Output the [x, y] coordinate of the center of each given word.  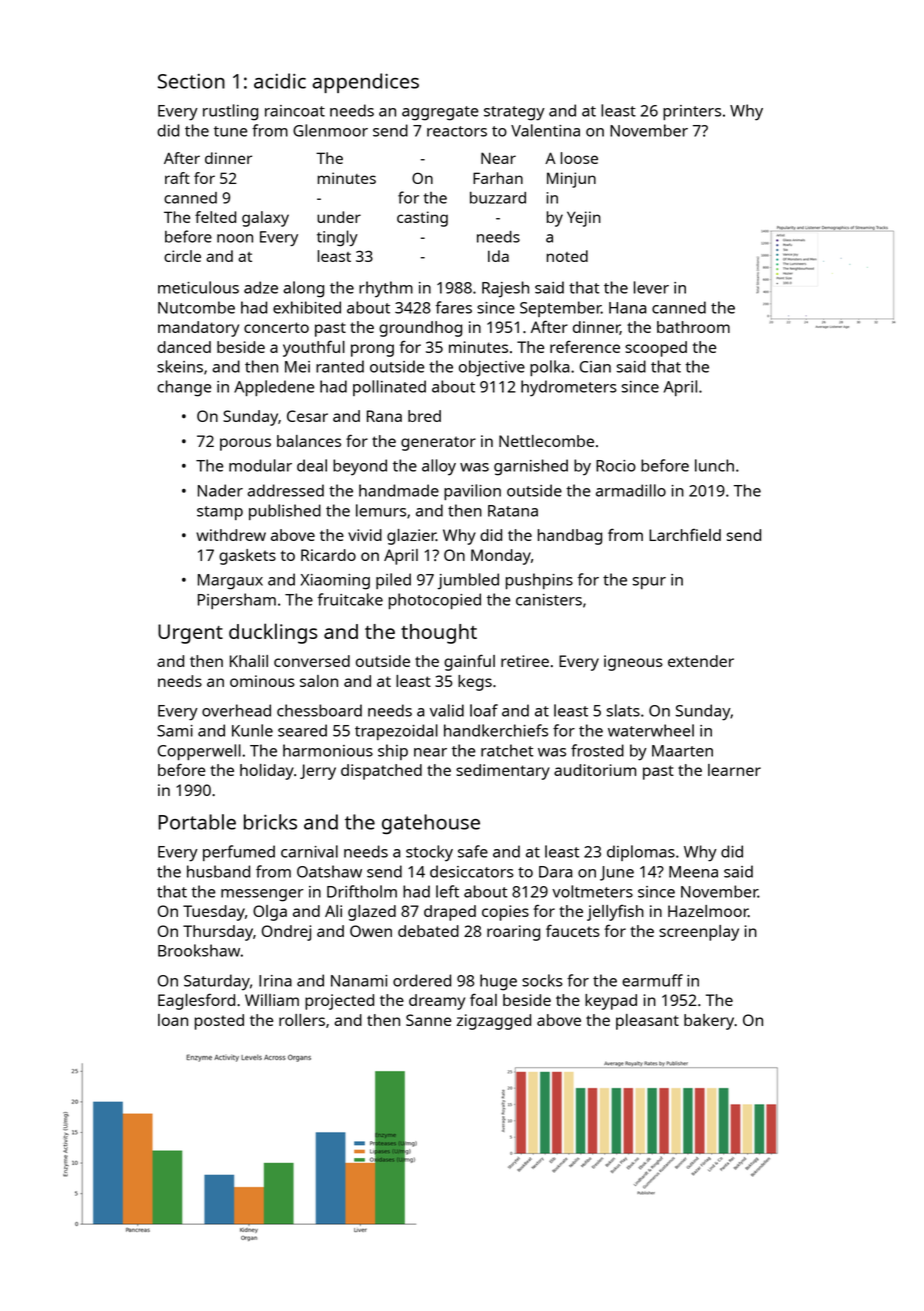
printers [692, 112]
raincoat [295, 111]
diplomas [641, 853]
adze [261, 287]
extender [701, 661]
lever [651, 287]
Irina [275, 981]
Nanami [359, 981]
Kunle [252, 730]
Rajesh [505, 289]
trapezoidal [396, 732]
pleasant [647, 1022]
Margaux [230, 582]
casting [422, 219]
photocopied [435, 601]
